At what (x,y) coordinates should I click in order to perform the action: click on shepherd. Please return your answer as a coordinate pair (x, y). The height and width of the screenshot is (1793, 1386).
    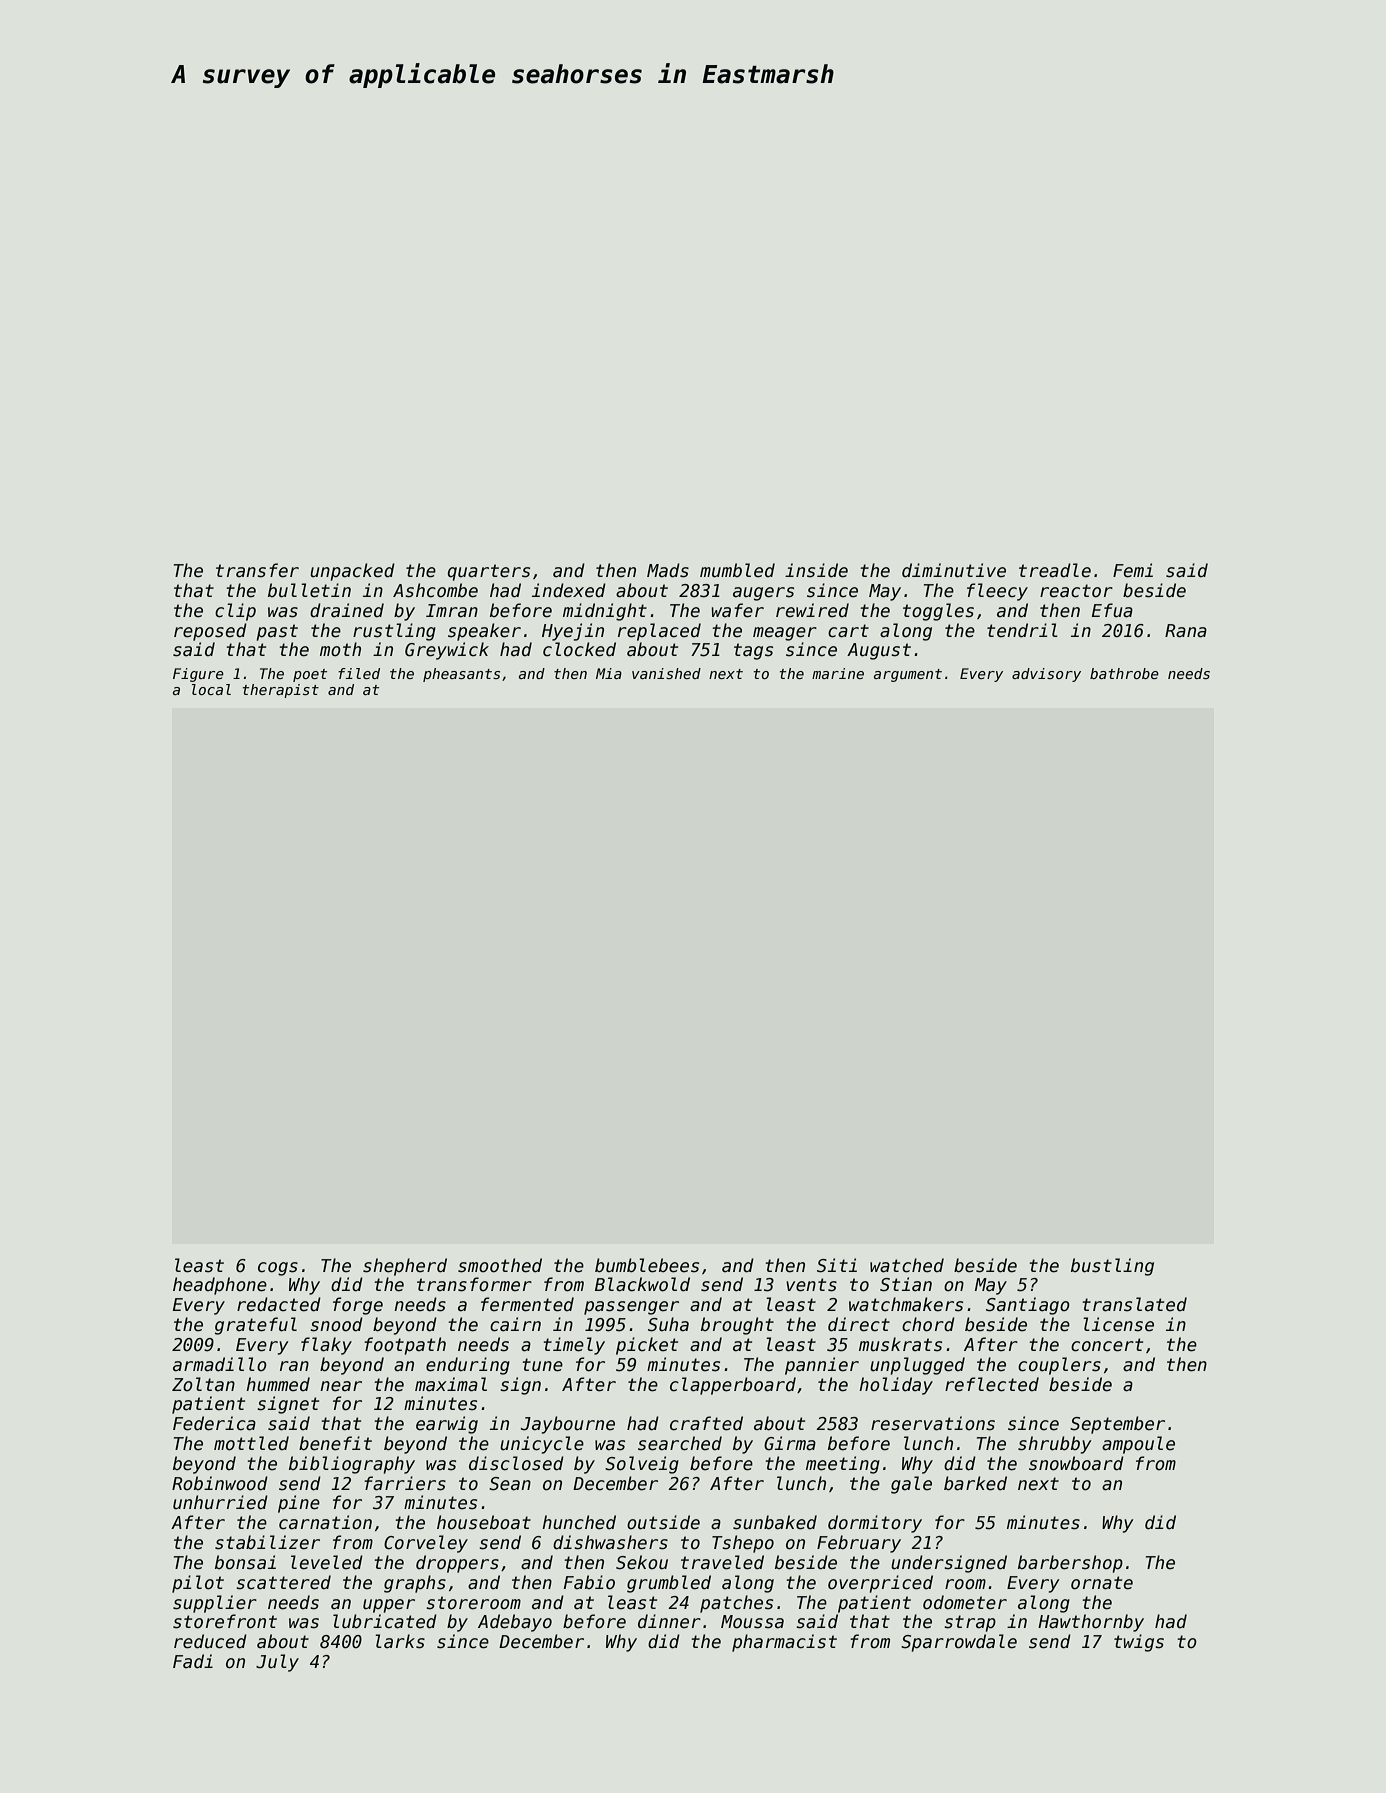
    Looking at the image, I should click on (405, 1267).
